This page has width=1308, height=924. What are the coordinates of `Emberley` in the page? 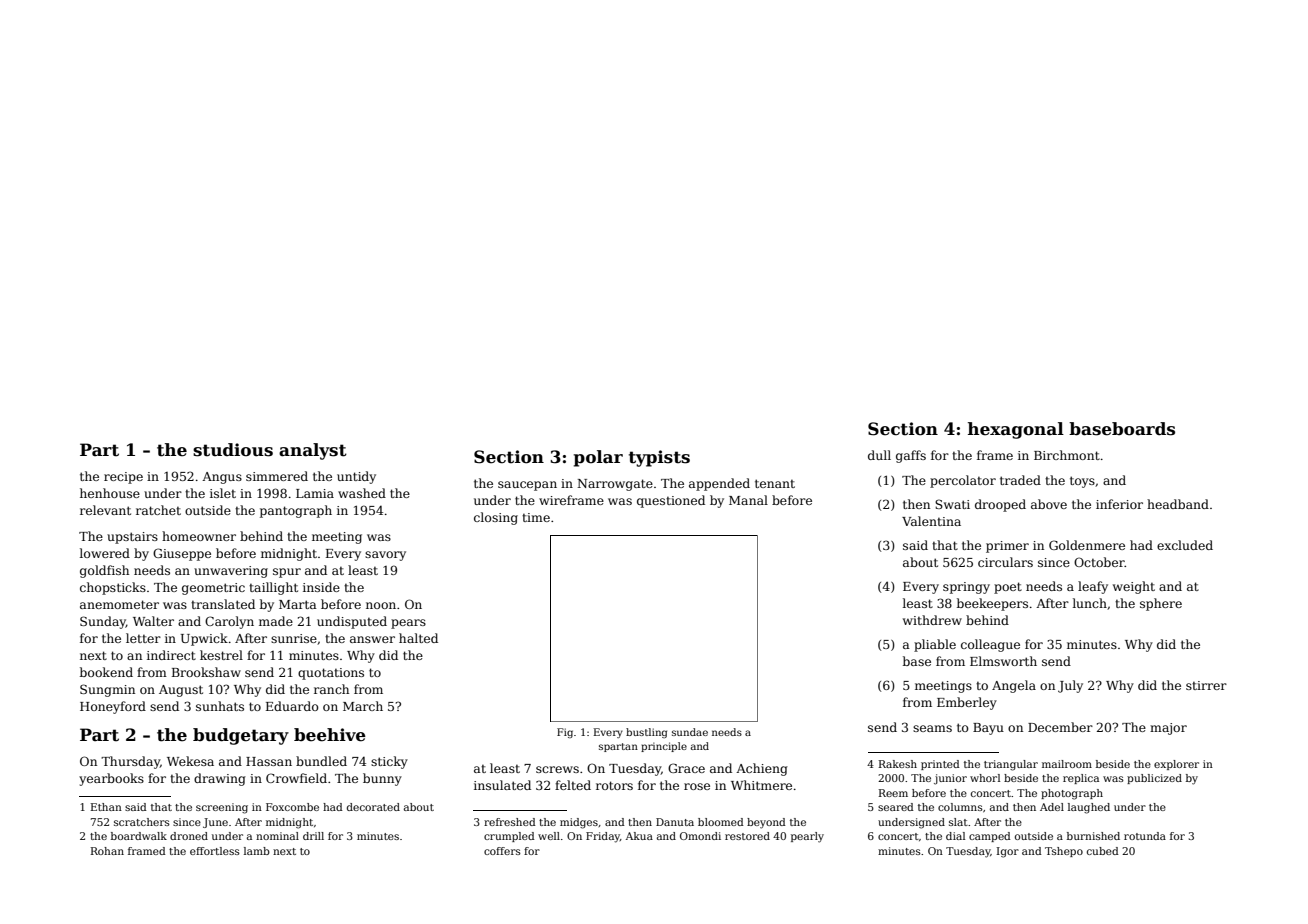 It's located at (967, 703).
